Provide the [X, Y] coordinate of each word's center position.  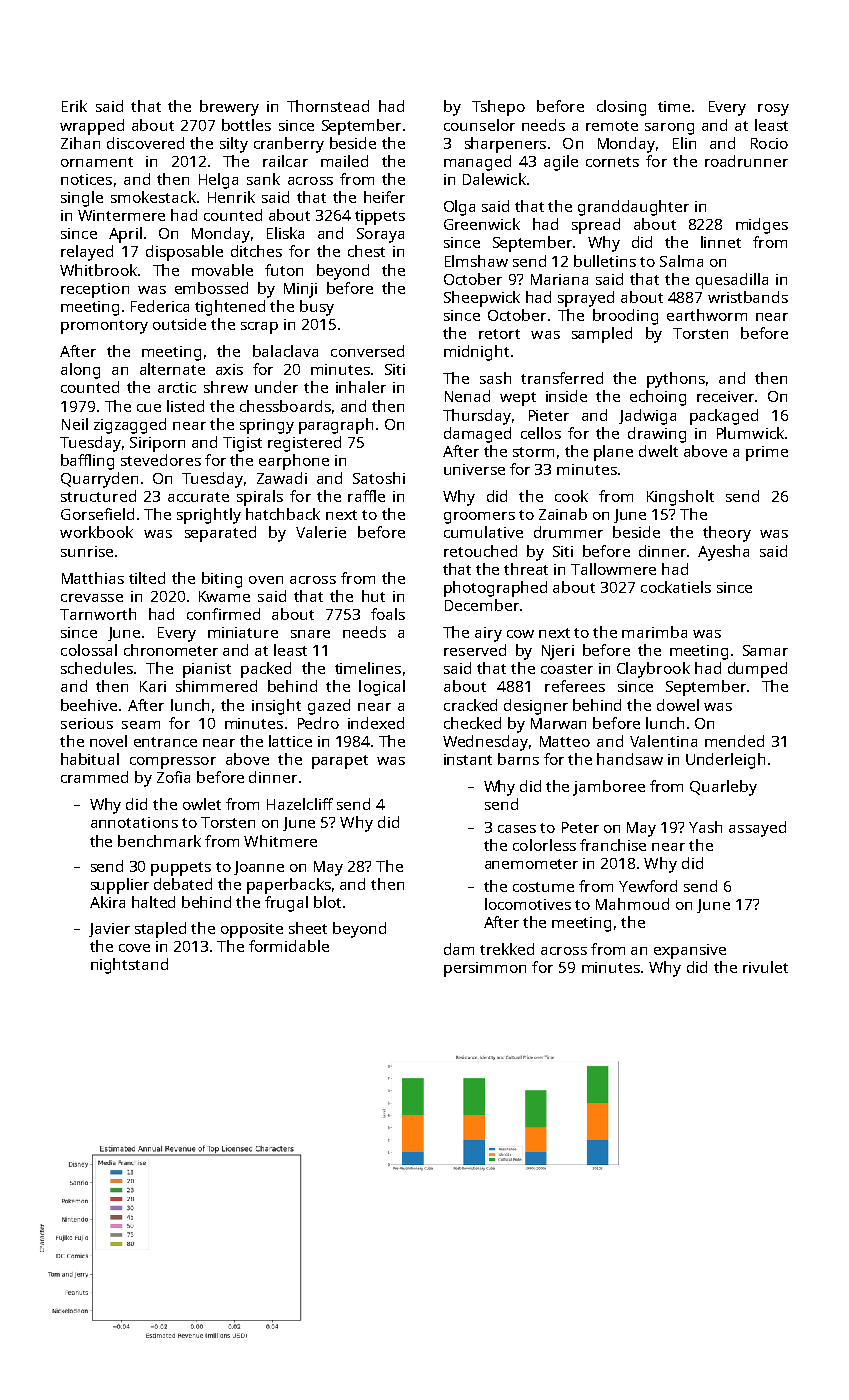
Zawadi [282, 478]
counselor [479, 125]
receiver [725, 396]
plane [613, 453]
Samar [765, 650]
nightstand [129, 966]
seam [141, 725]
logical [382, 688]
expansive [690, 951]
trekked [507, 949]
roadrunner [746, 161]
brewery [229, 108]
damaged [477, 435]
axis [229, 369]
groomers [479, 518]
